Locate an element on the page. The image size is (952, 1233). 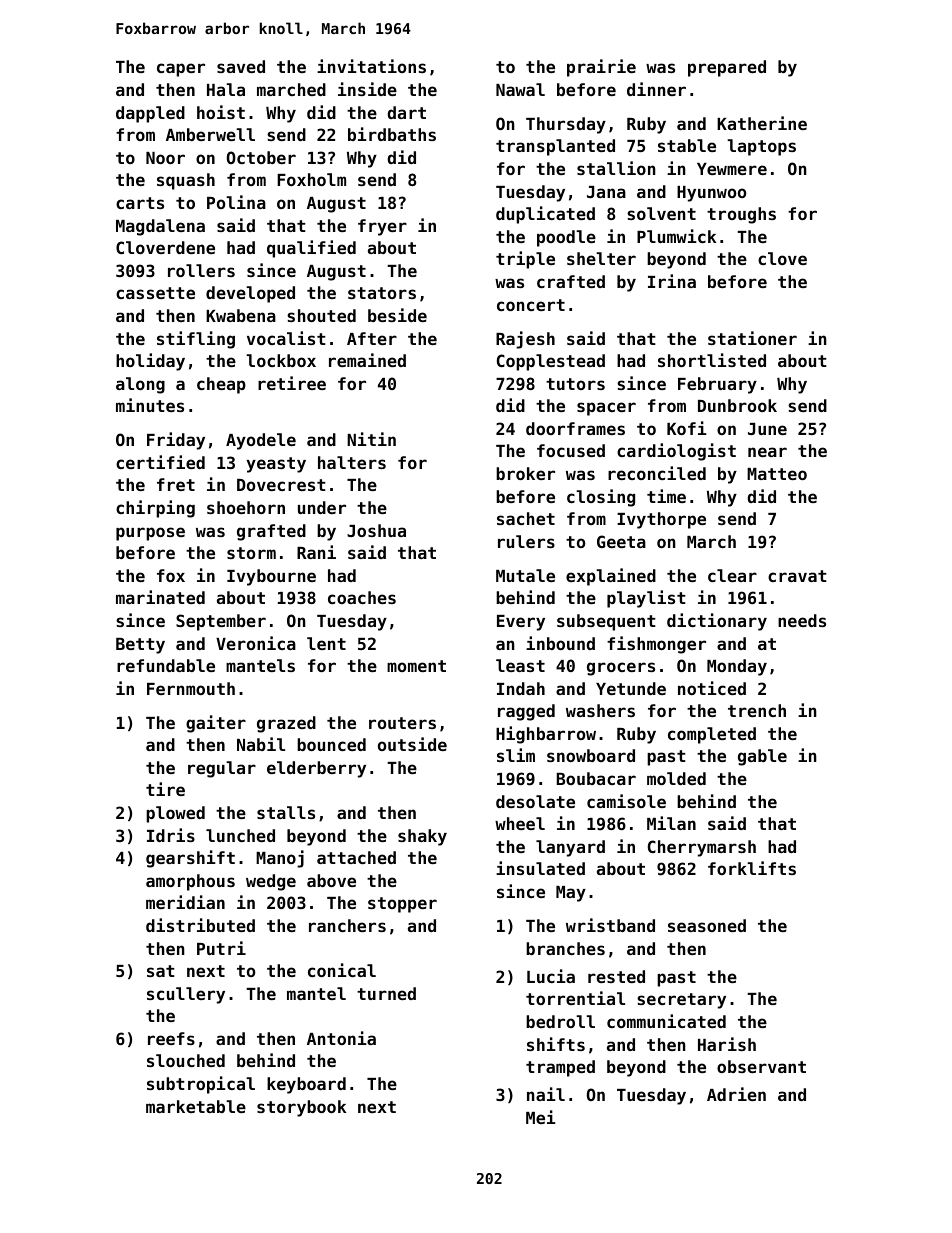
marketable is located at coordinates (196, 1106).
